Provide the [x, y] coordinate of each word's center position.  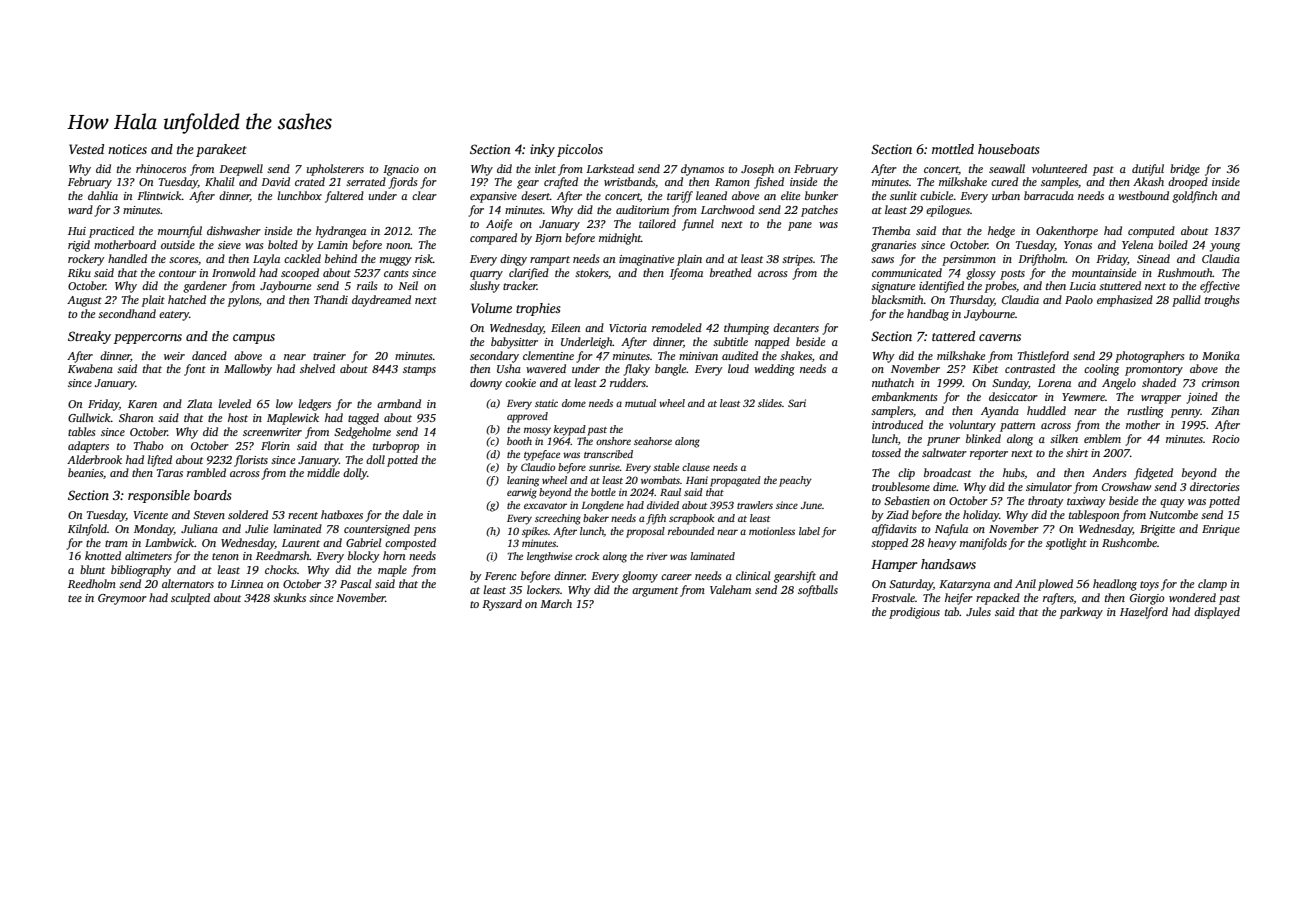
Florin [275, 445]
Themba [891, 230]
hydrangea [341, 232]
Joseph [757, 170]
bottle [603, 492]
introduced [897, 424]
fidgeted [1153, 474]
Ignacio [401, 170]
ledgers [314, 405]
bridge [1185, 170]
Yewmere [1083, 397]
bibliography [141, 571]
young [1225, 247]
